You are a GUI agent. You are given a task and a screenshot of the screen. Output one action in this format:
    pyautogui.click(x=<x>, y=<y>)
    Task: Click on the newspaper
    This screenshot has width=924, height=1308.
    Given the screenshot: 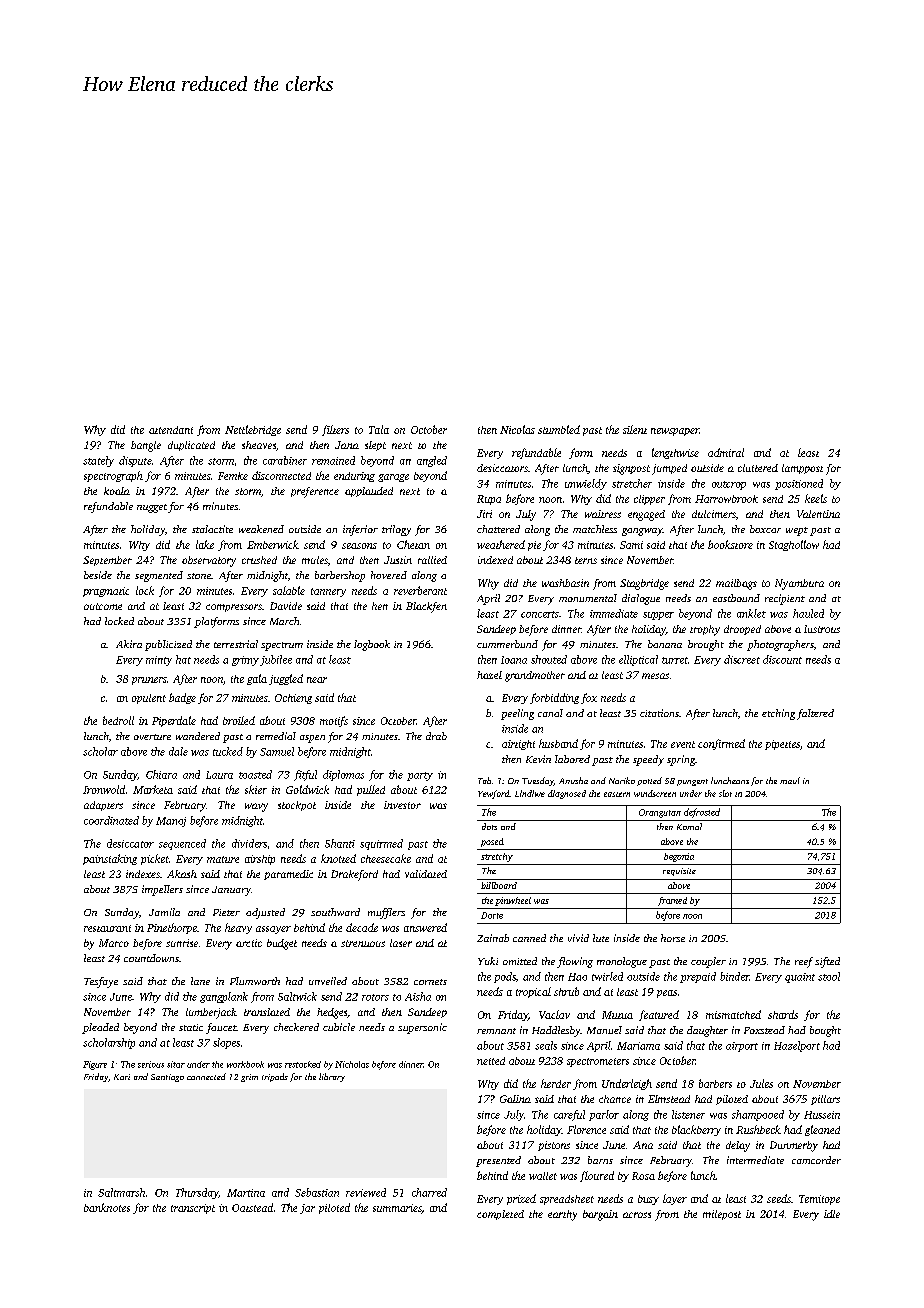 What is the action you would take?
    pyautogui.click(x=675, y=432)
